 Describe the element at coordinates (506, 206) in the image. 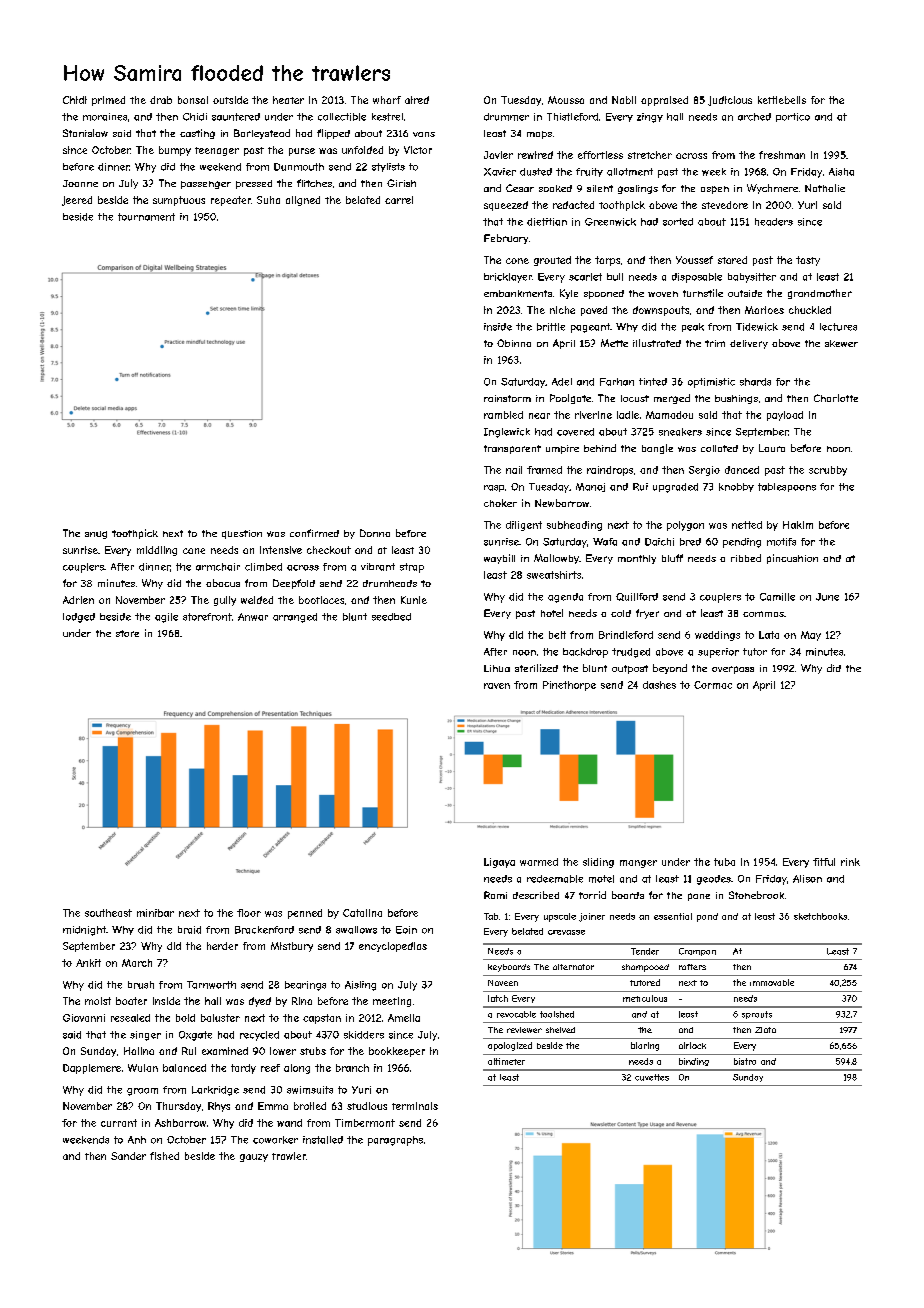

I see `squeezed` at that location.
